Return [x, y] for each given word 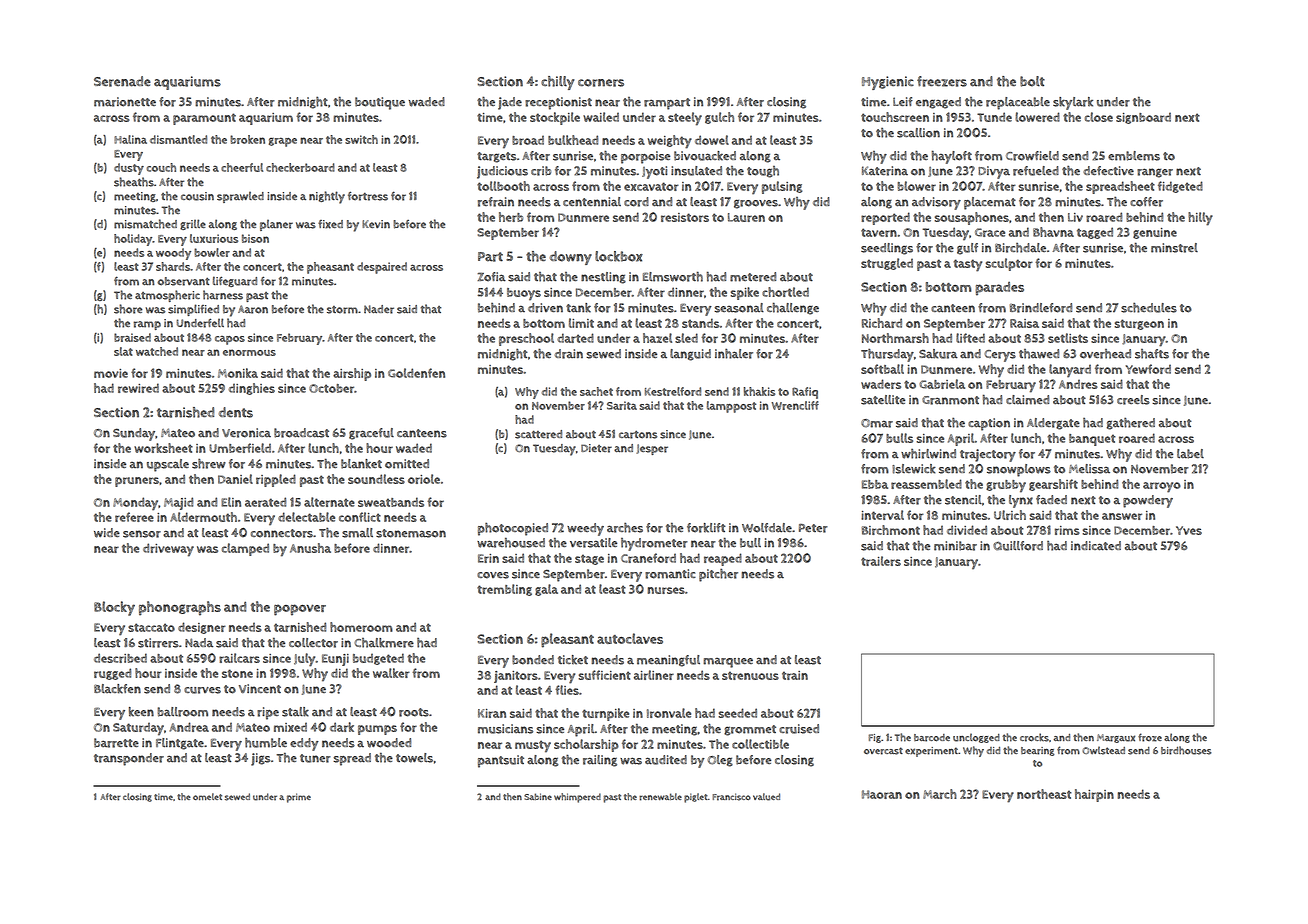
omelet [207, 797]
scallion [918, 133]
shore [128, 309]
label [1190, 454]
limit [581, 323]
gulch [719, 118]
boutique [380, 103]
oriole [424, 479]
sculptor [1009, 264]
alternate [329, 502]
